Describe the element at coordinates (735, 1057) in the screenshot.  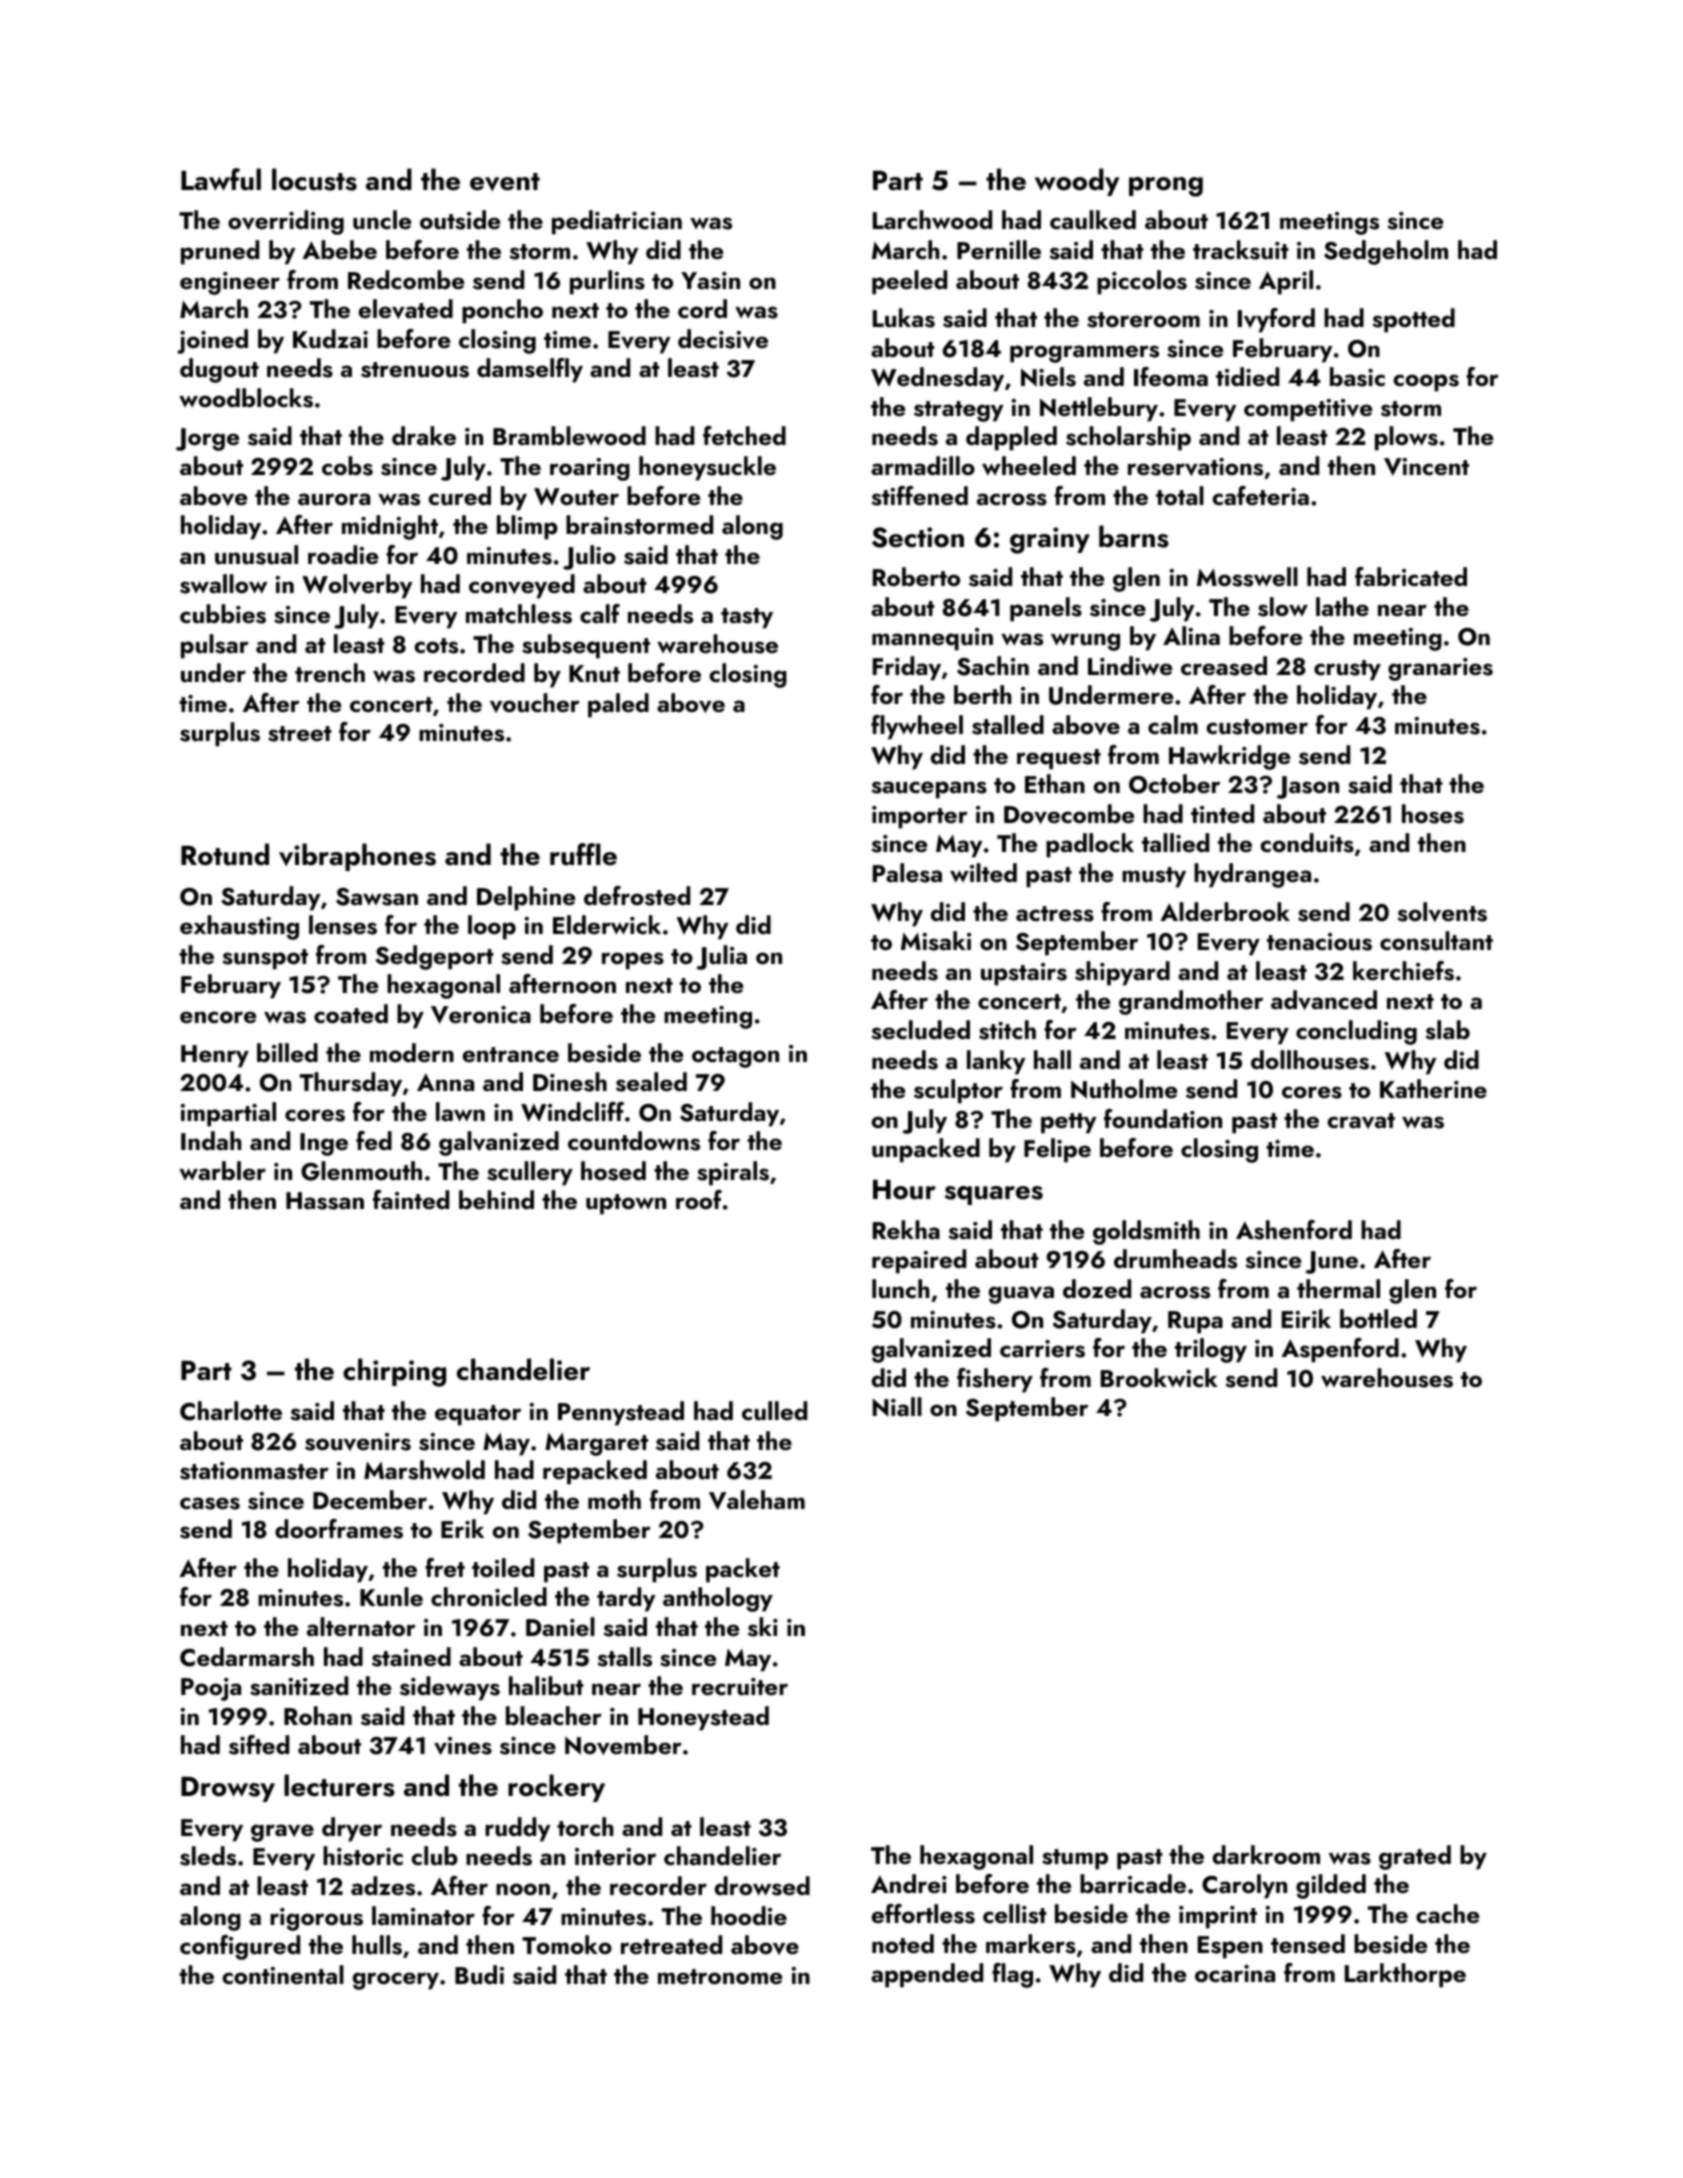
I see `octagon` at that location.
